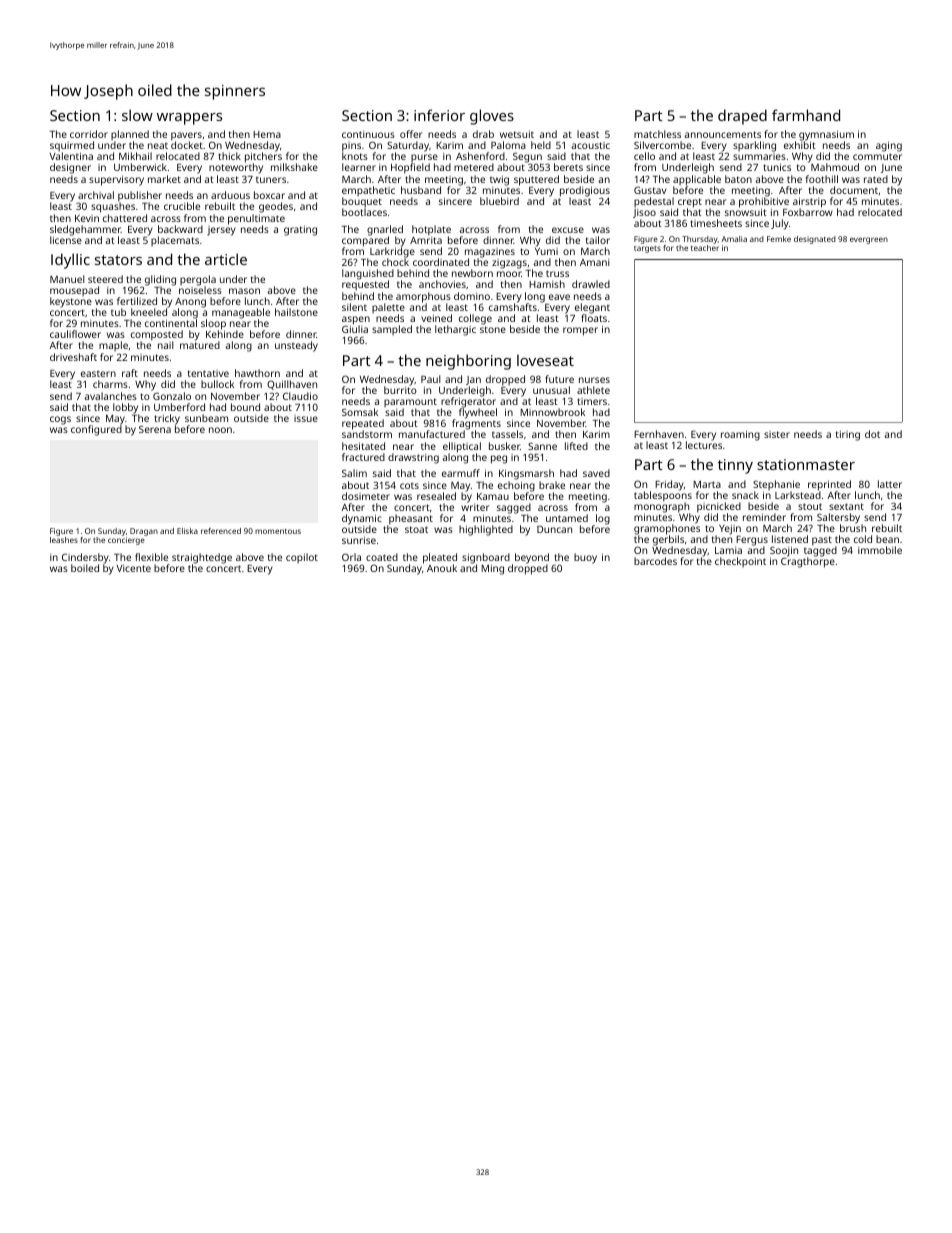 This document has height=1233, width=952. What do you see at coordinates (442, 568) in the document?
I see `Anouk` at bounding box center [442, 568].
